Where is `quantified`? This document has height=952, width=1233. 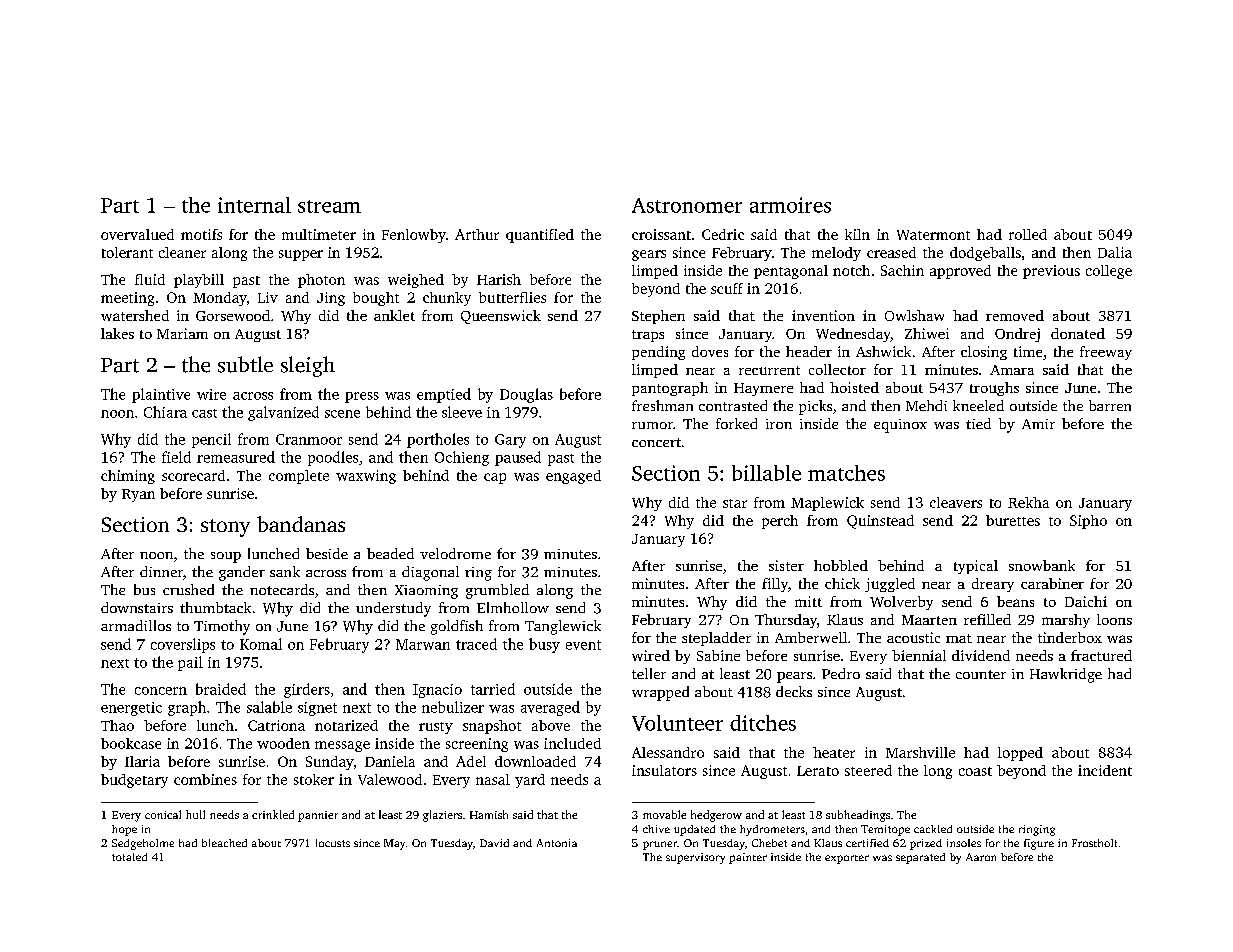
quantified is located at coordinates (540, 236).
